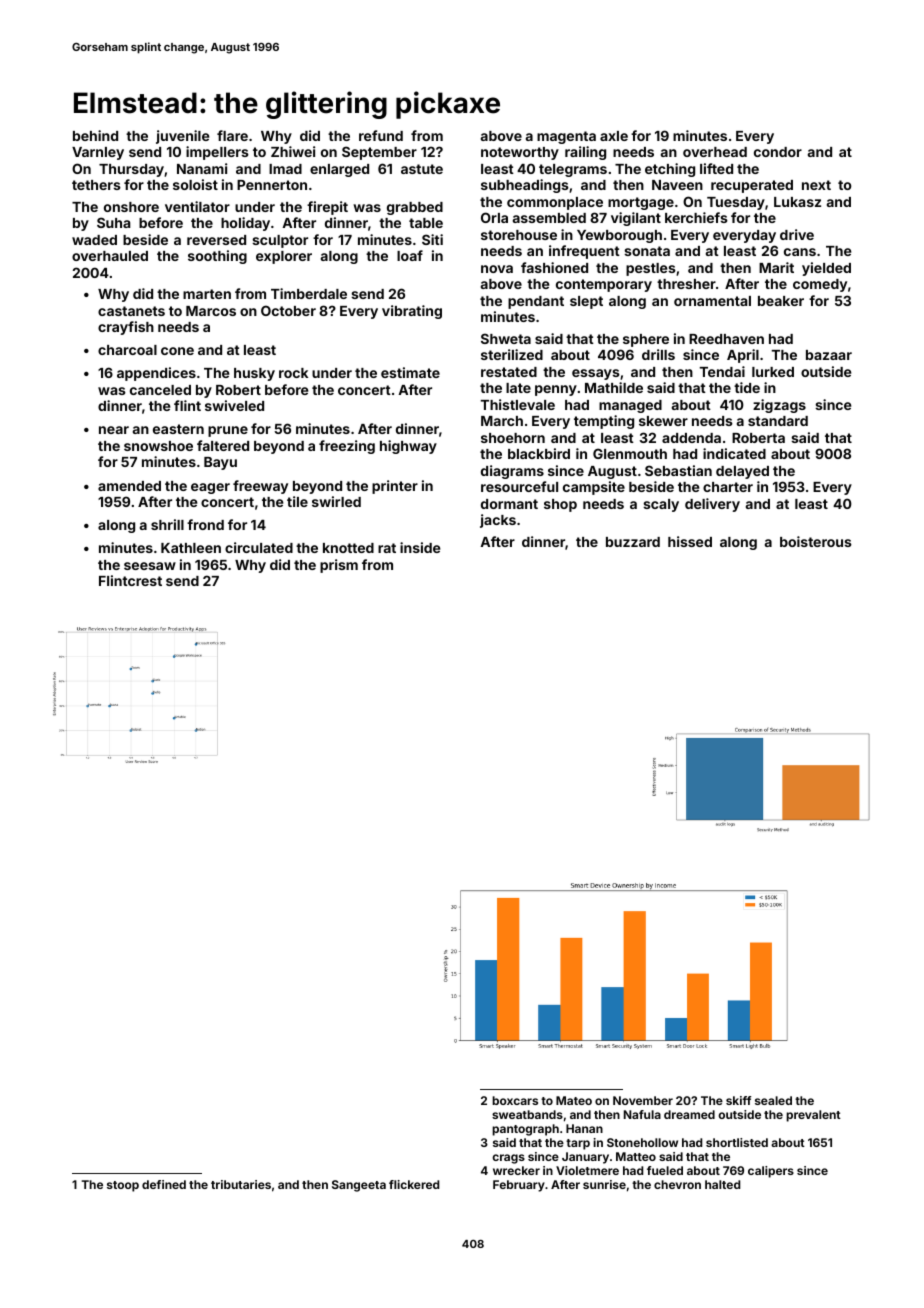 This image has width=924, height=1308. What do you see at coordinates (293, 373) in the image?
I see `rock` at bounding box center [293, 373].
